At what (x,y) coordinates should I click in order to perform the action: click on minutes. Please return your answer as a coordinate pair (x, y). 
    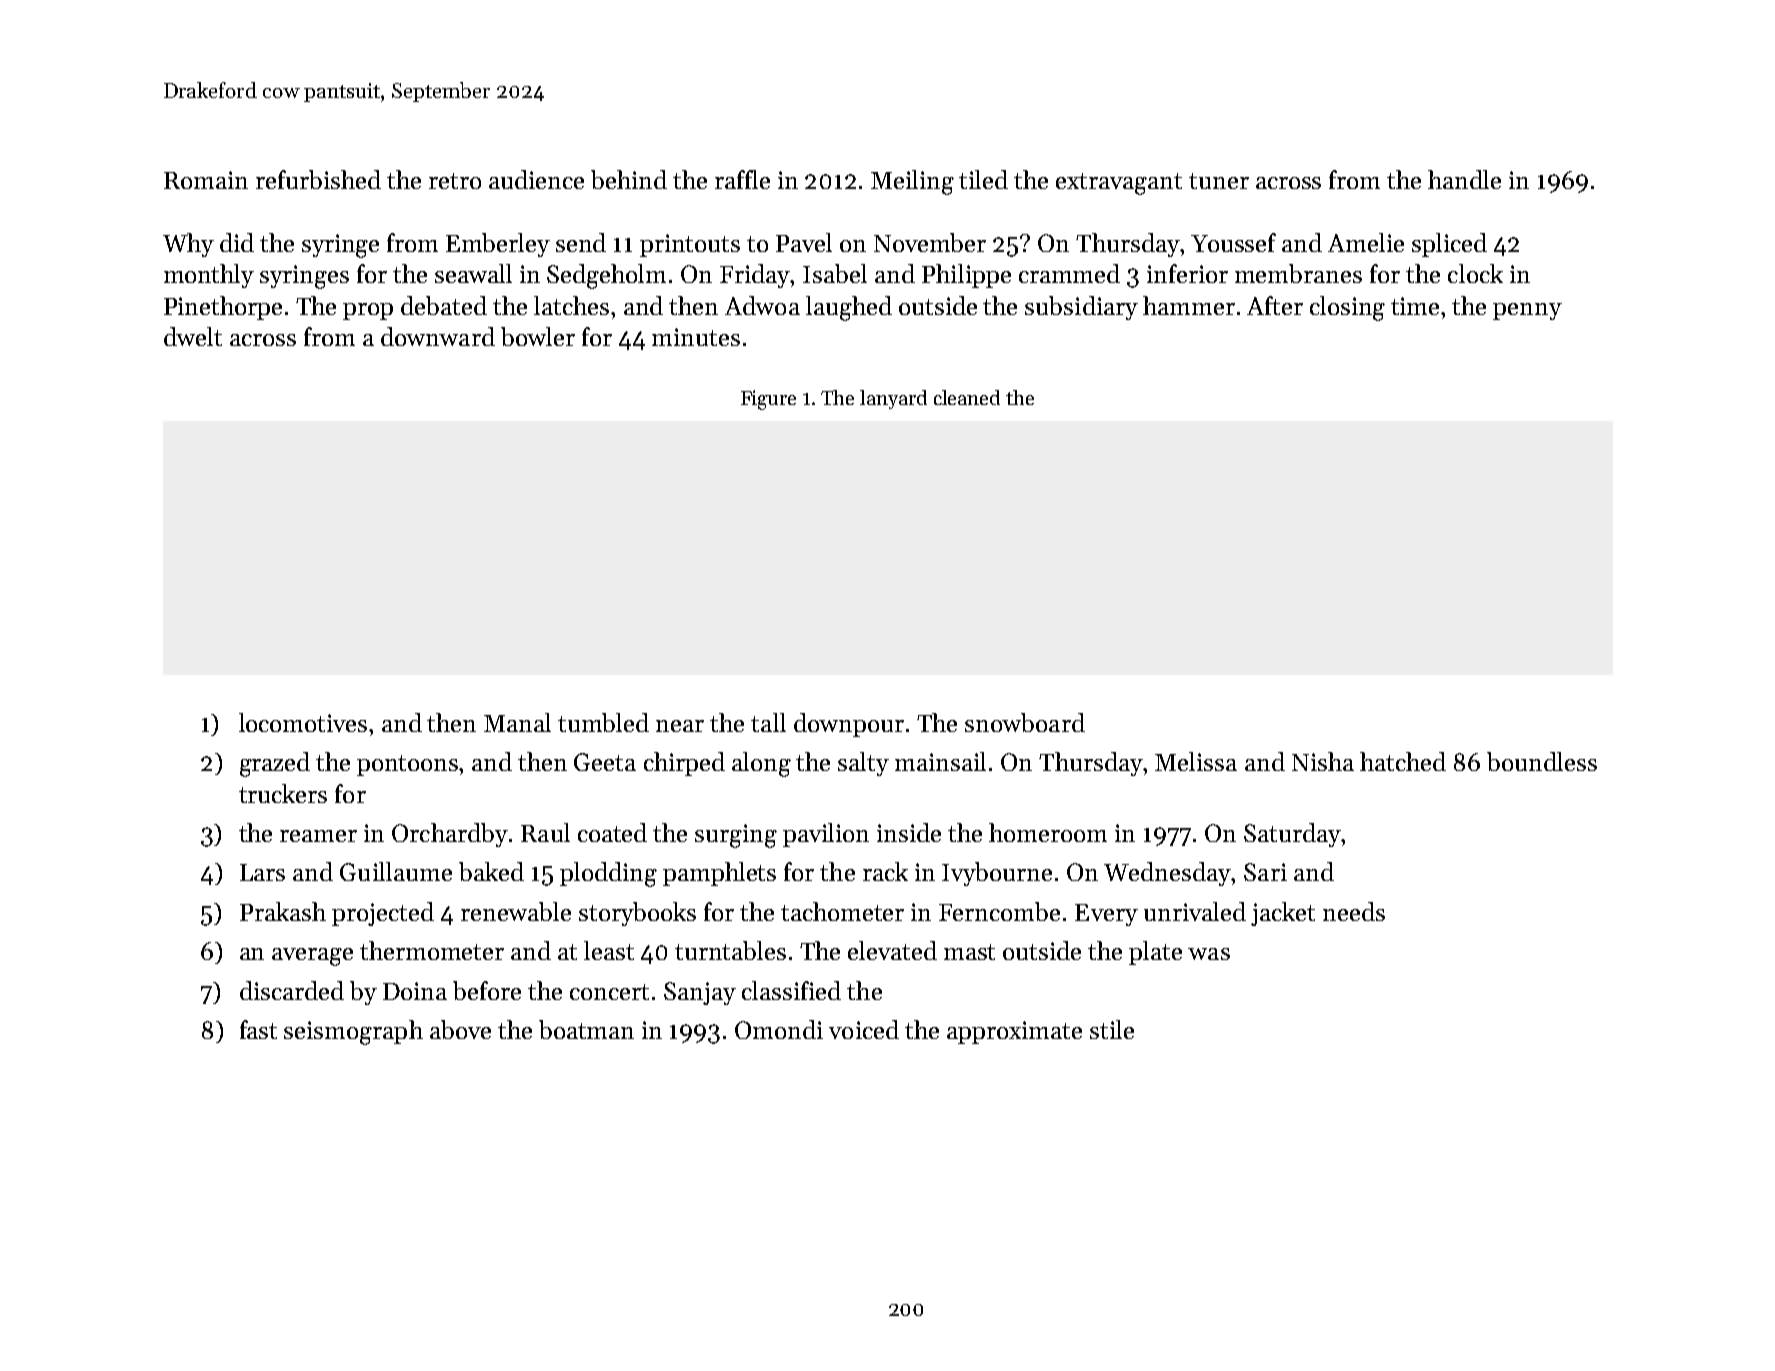
    Looking at the image, I should click on (696, 337).
